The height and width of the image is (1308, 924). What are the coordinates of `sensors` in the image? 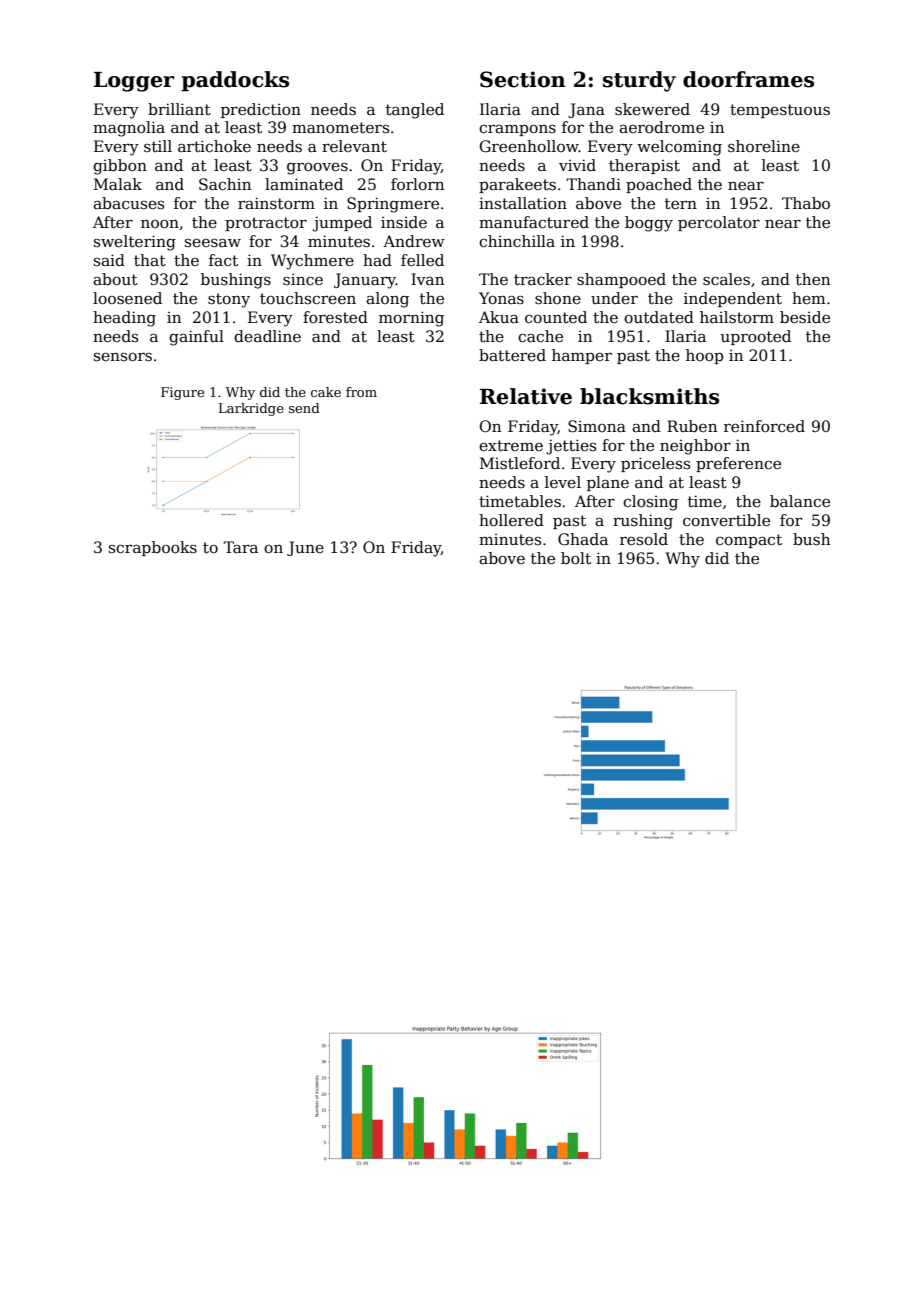 It's located at (123, 357).
